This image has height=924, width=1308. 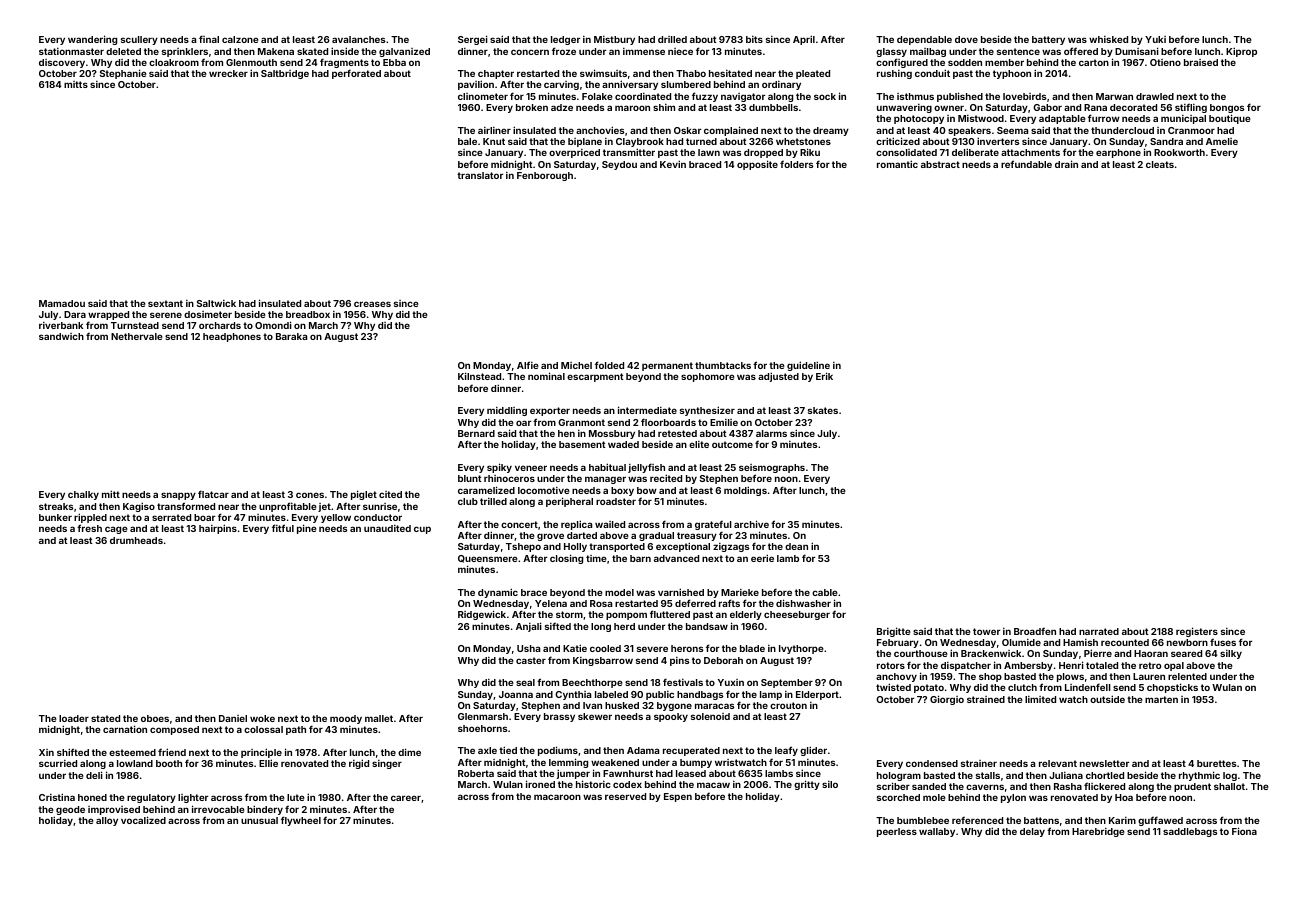 I want to click on adjusted, so click(x=778, y=377).
